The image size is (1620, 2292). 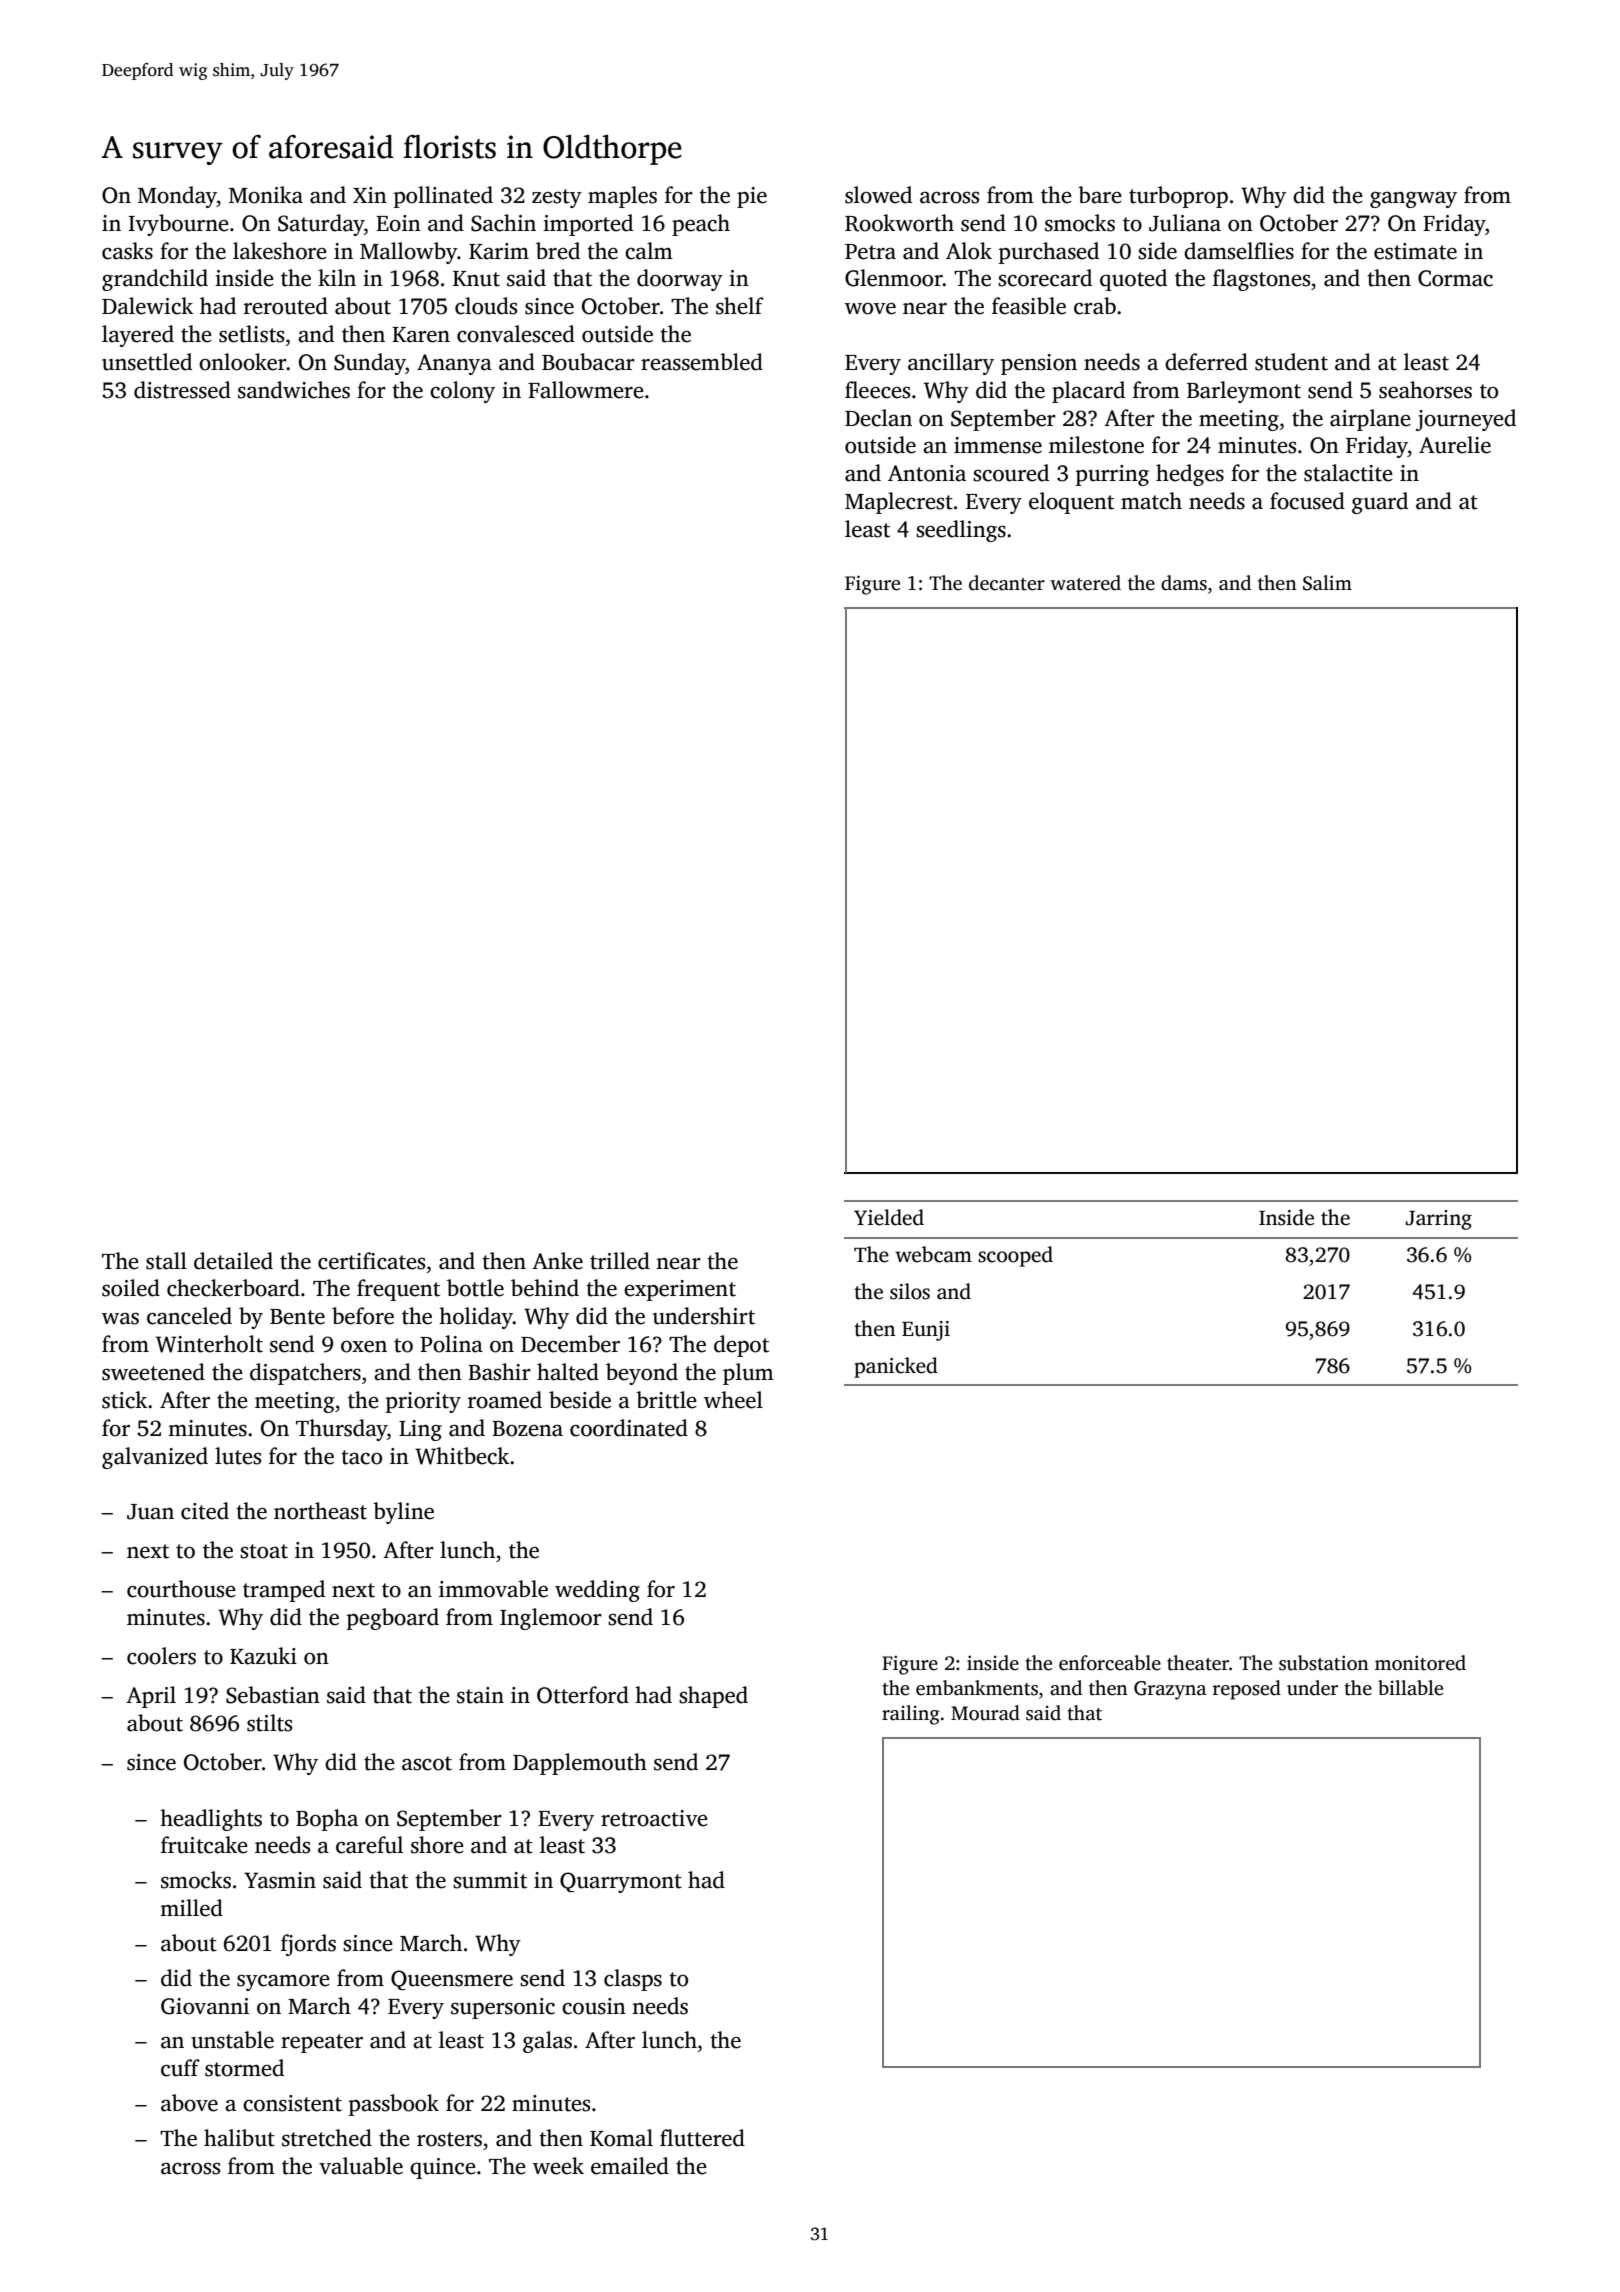 What do you see at coordinates (642, 1374) in the image?
I see `beyond` at bounding box center [642, 1374].
